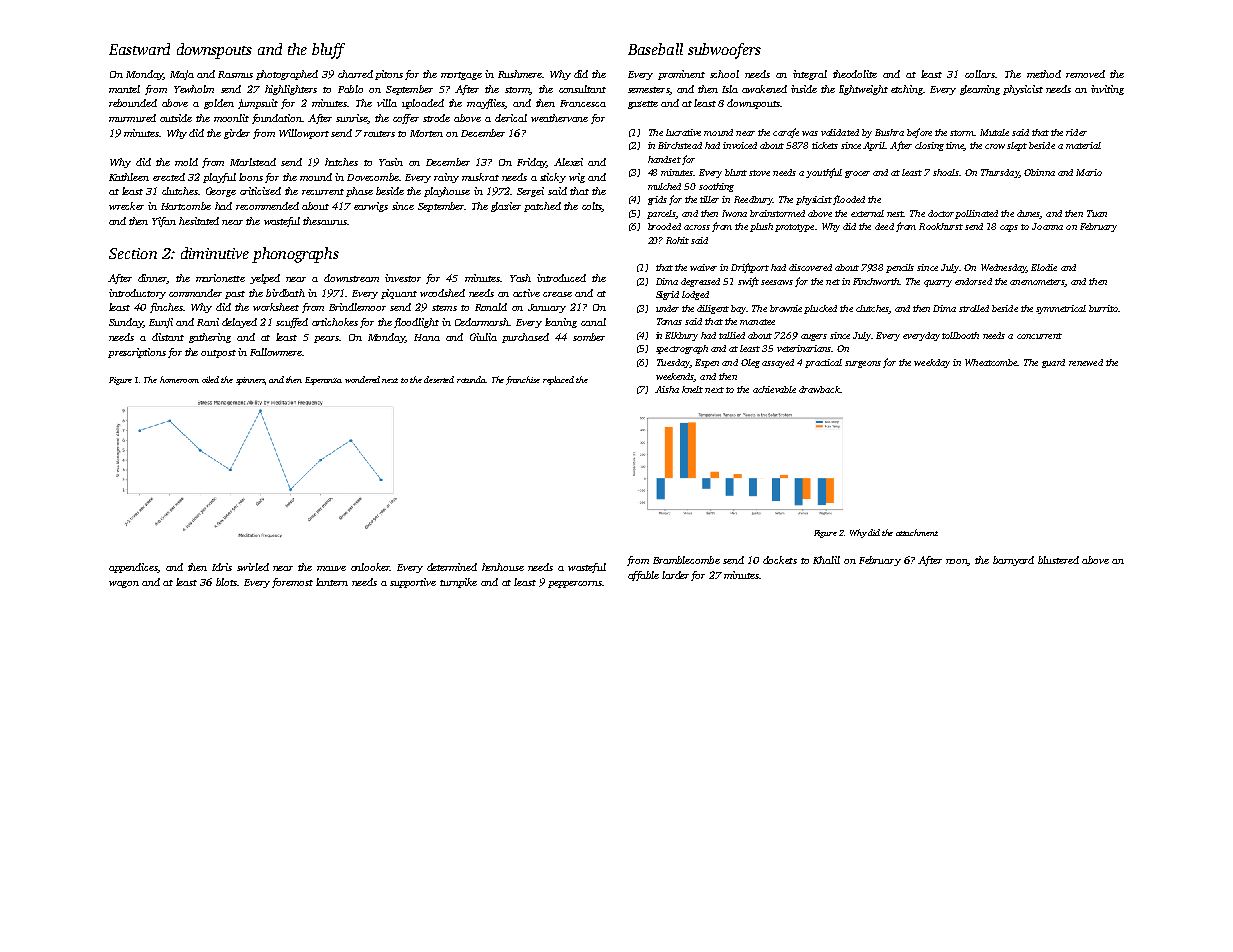 The height and width of the page is (952, 1233). What do you see at coordinates (917, 532) in the page?
I see `attachment` at bounding box center [917, 532].
